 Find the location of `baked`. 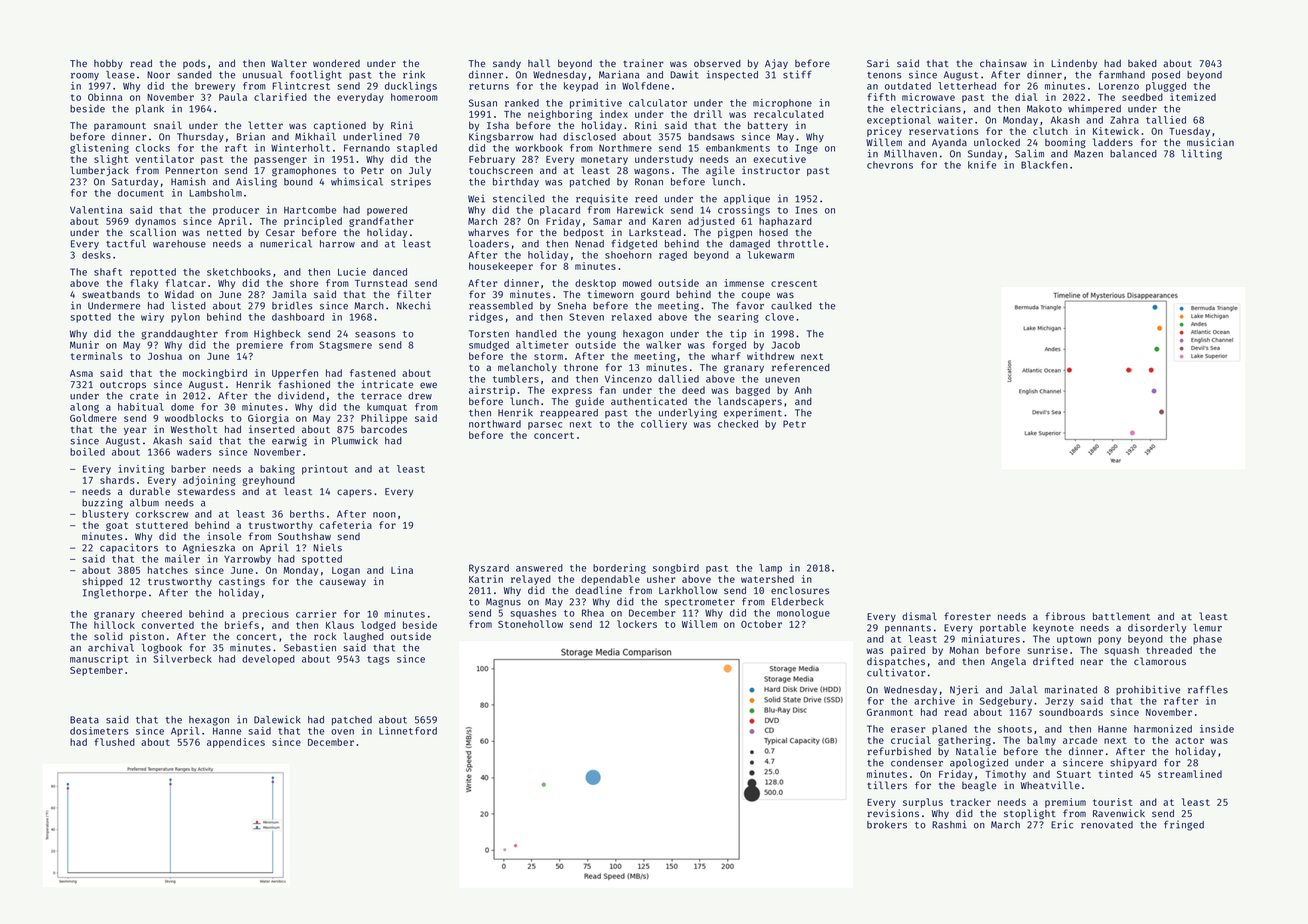

baked is located at coordinates (1142, 63).
